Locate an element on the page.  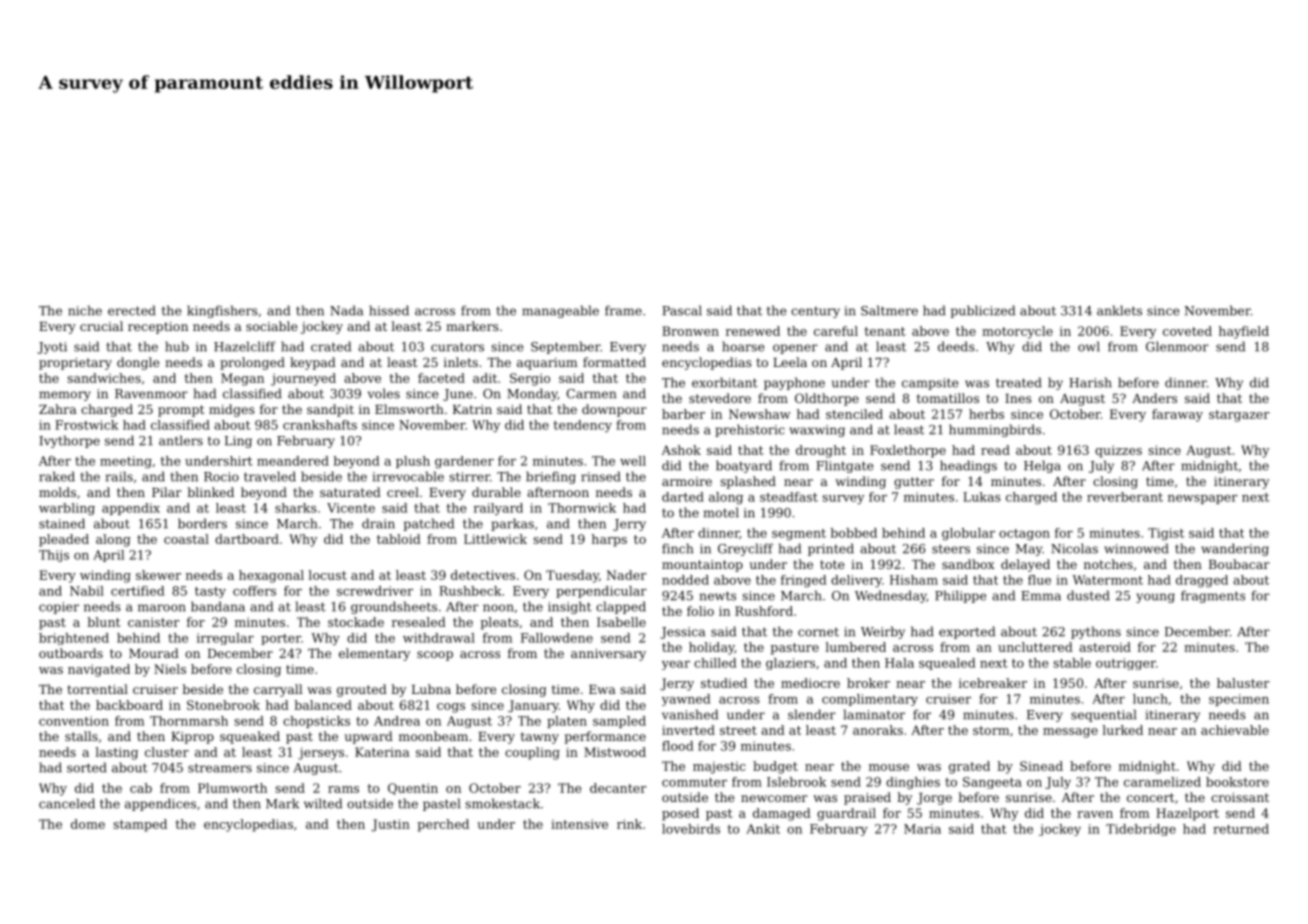
pleats is located at coordinates (499, 623).
